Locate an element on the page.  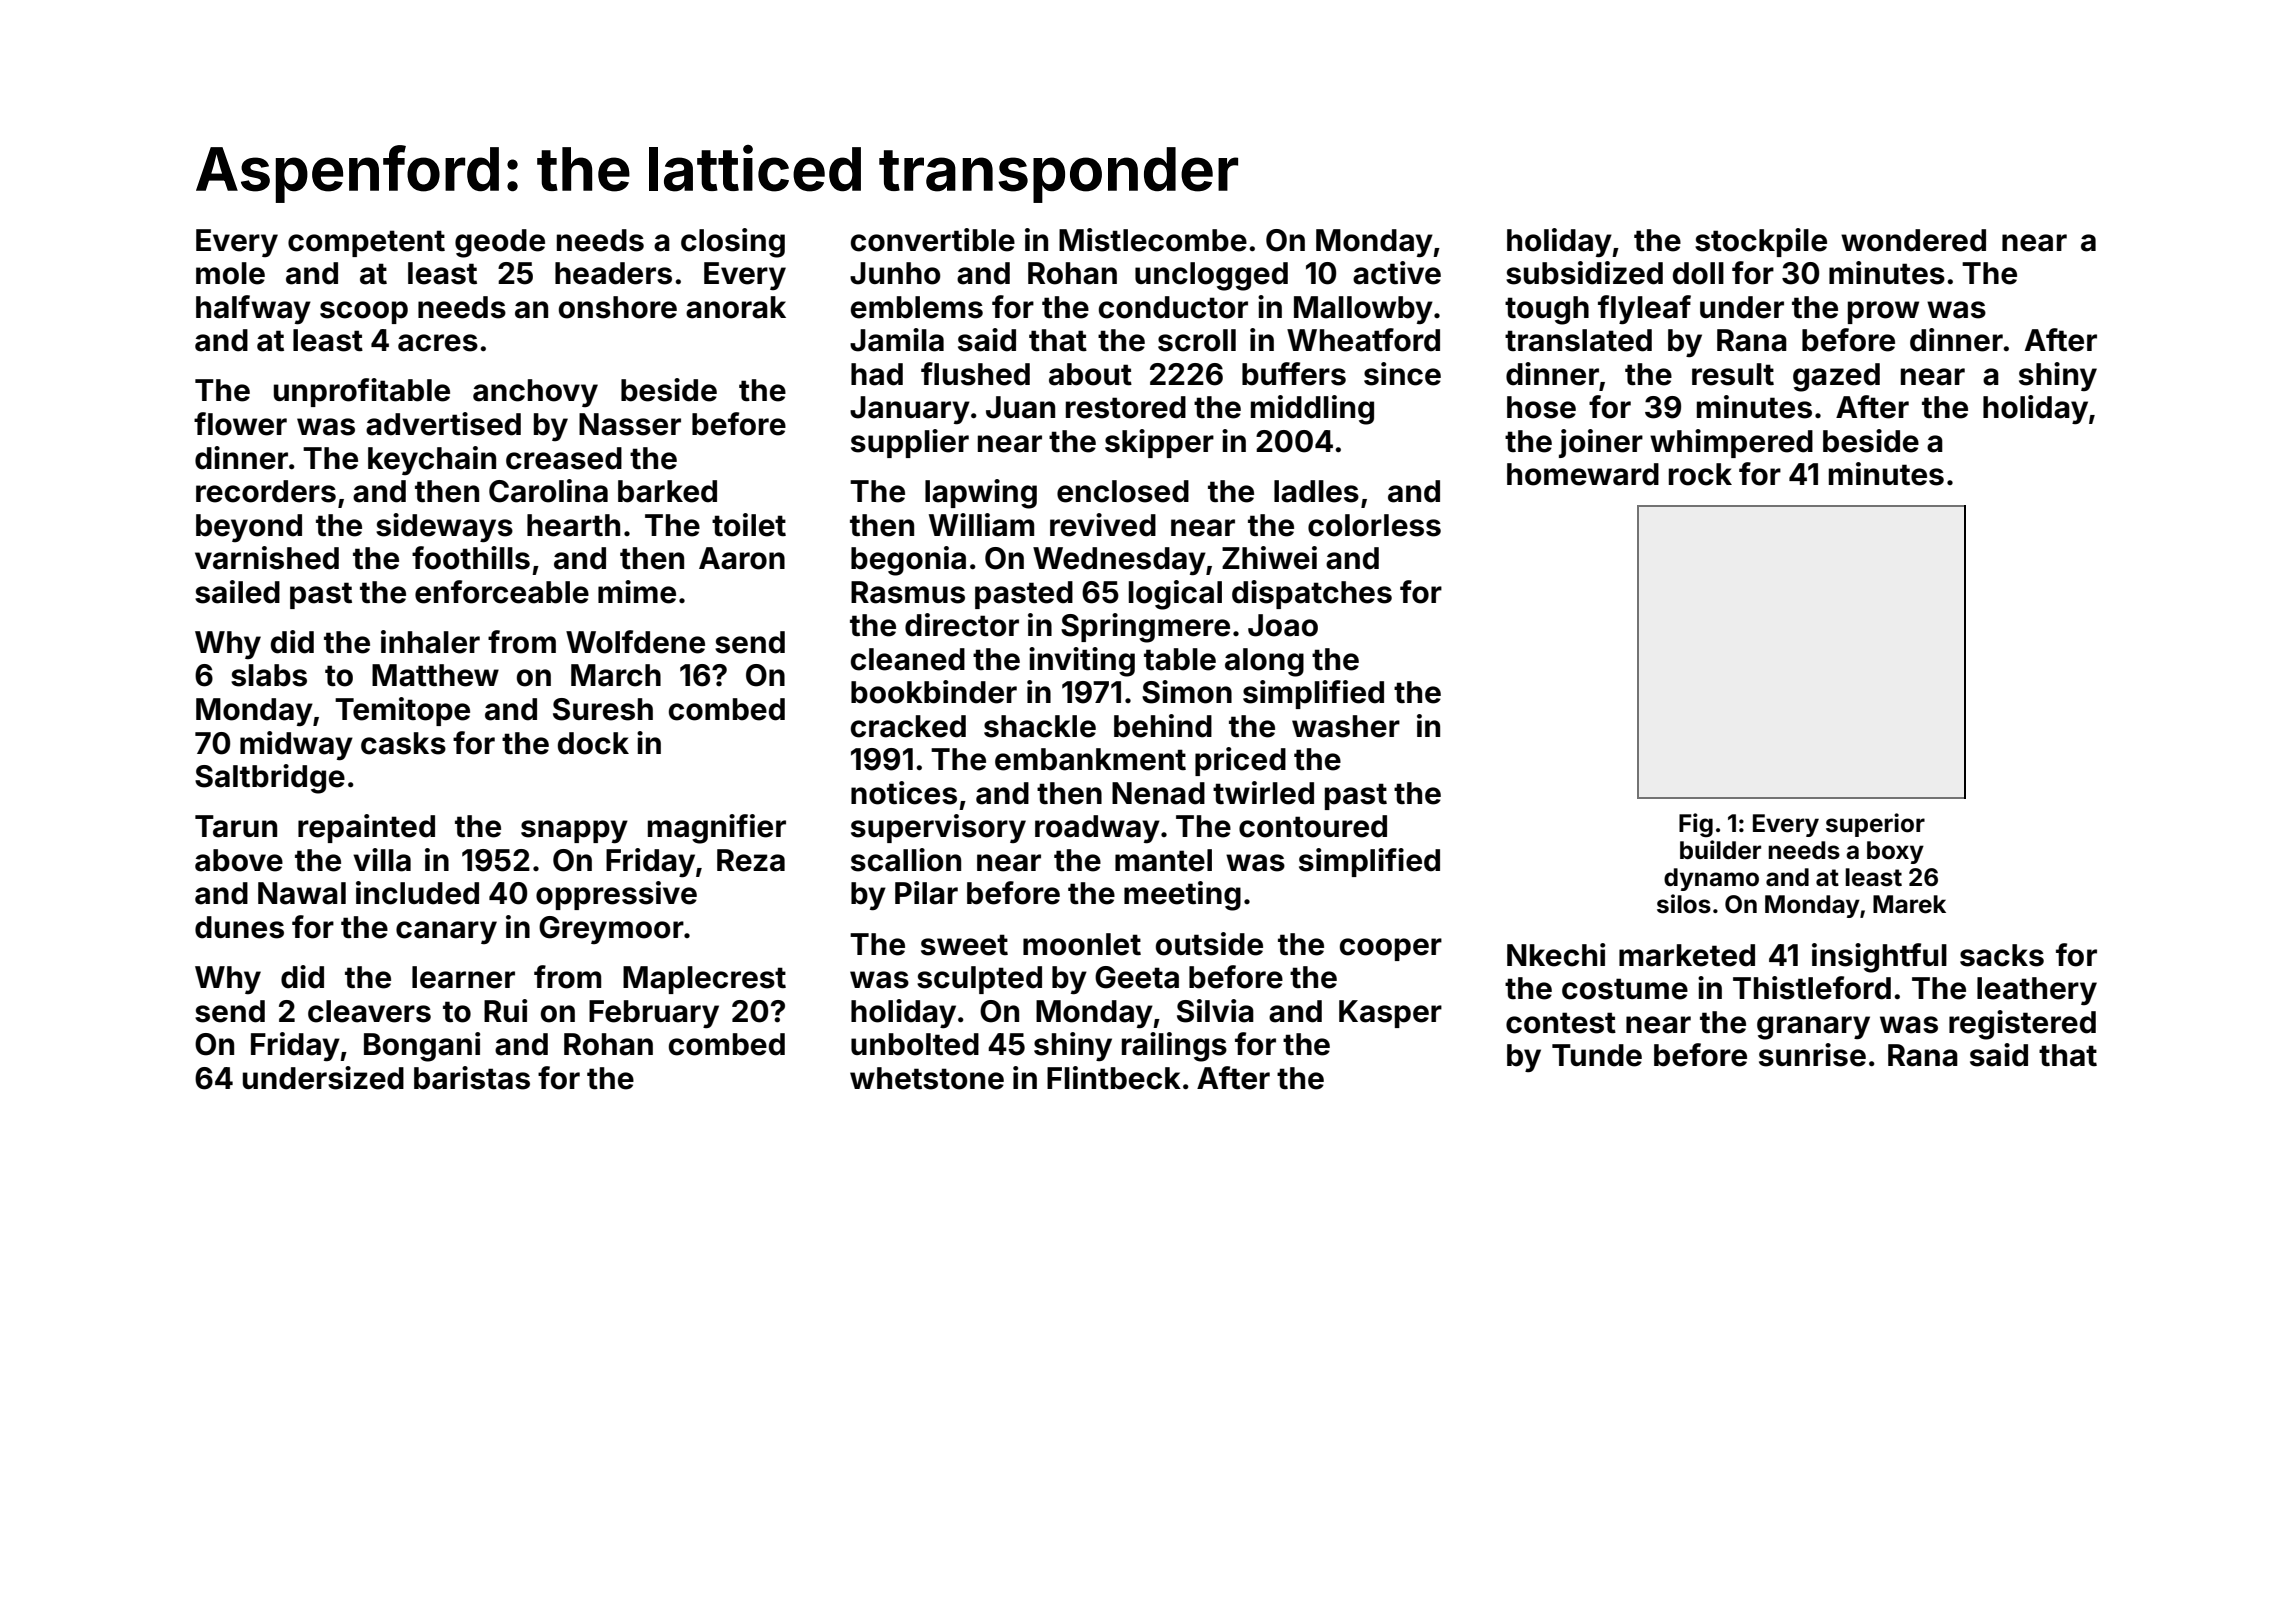
colorless is located at coordinates (1374, 525).
